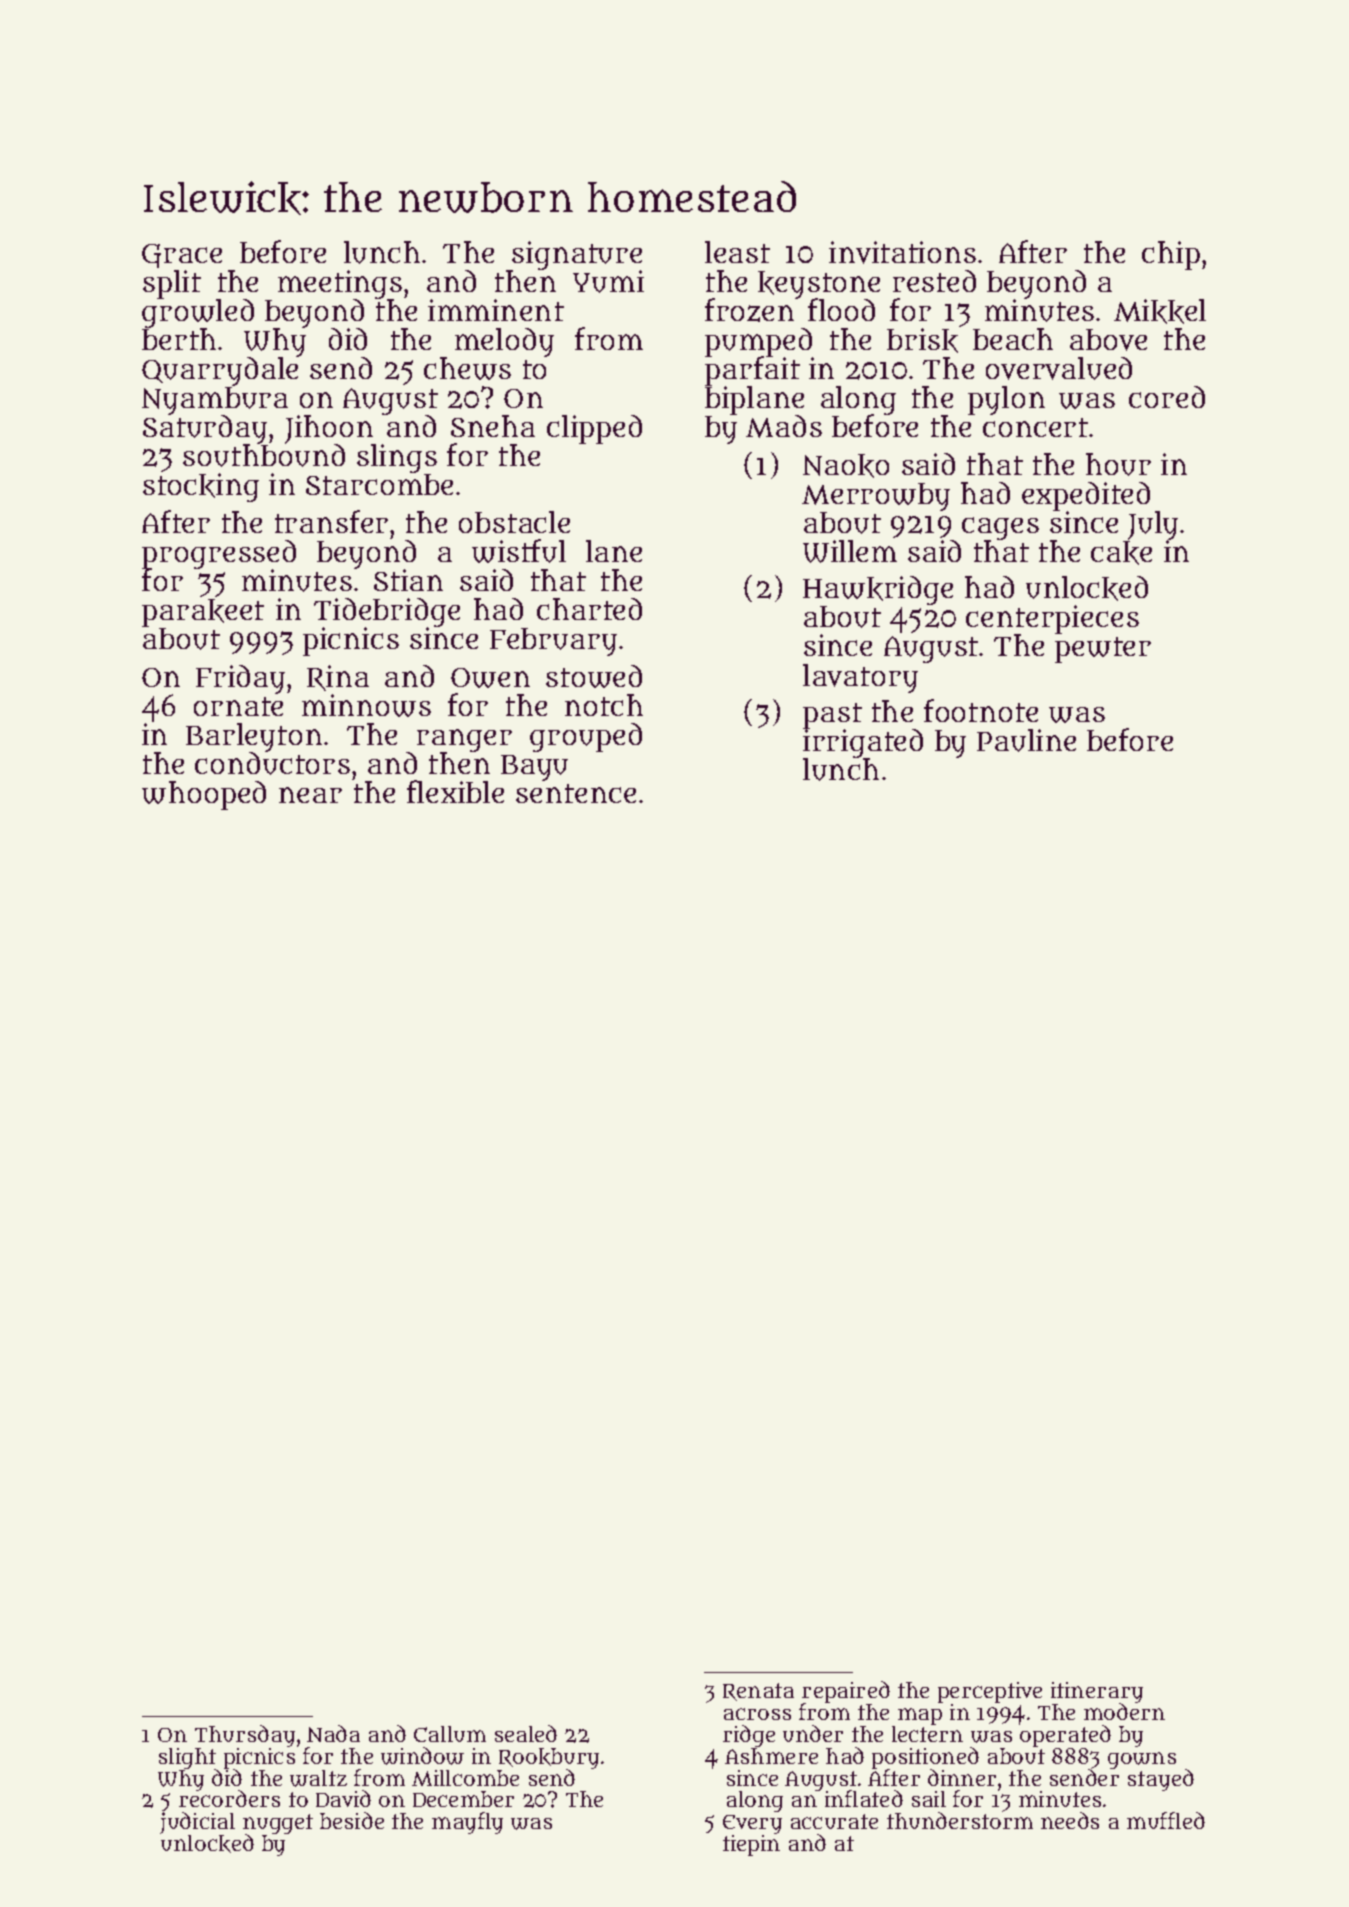 Image resolution: width=1349 pixels, height=1907 pixels. What do you see at coordinates (245, 1736) in the page?
I see `Thursday` at bounding box center [245, 1736].
